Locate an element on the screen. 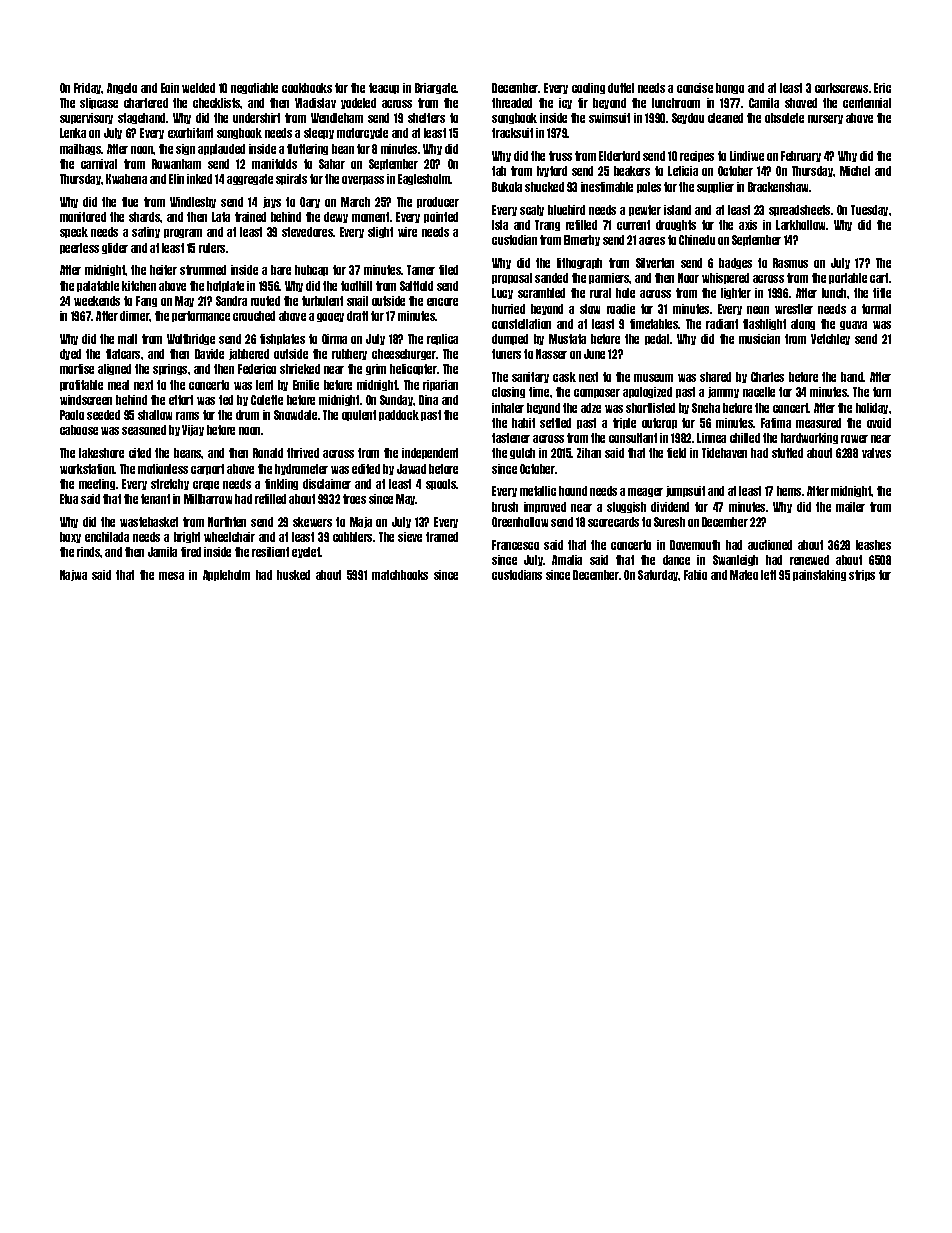  negotiable is located at coordinates (254, 88).
